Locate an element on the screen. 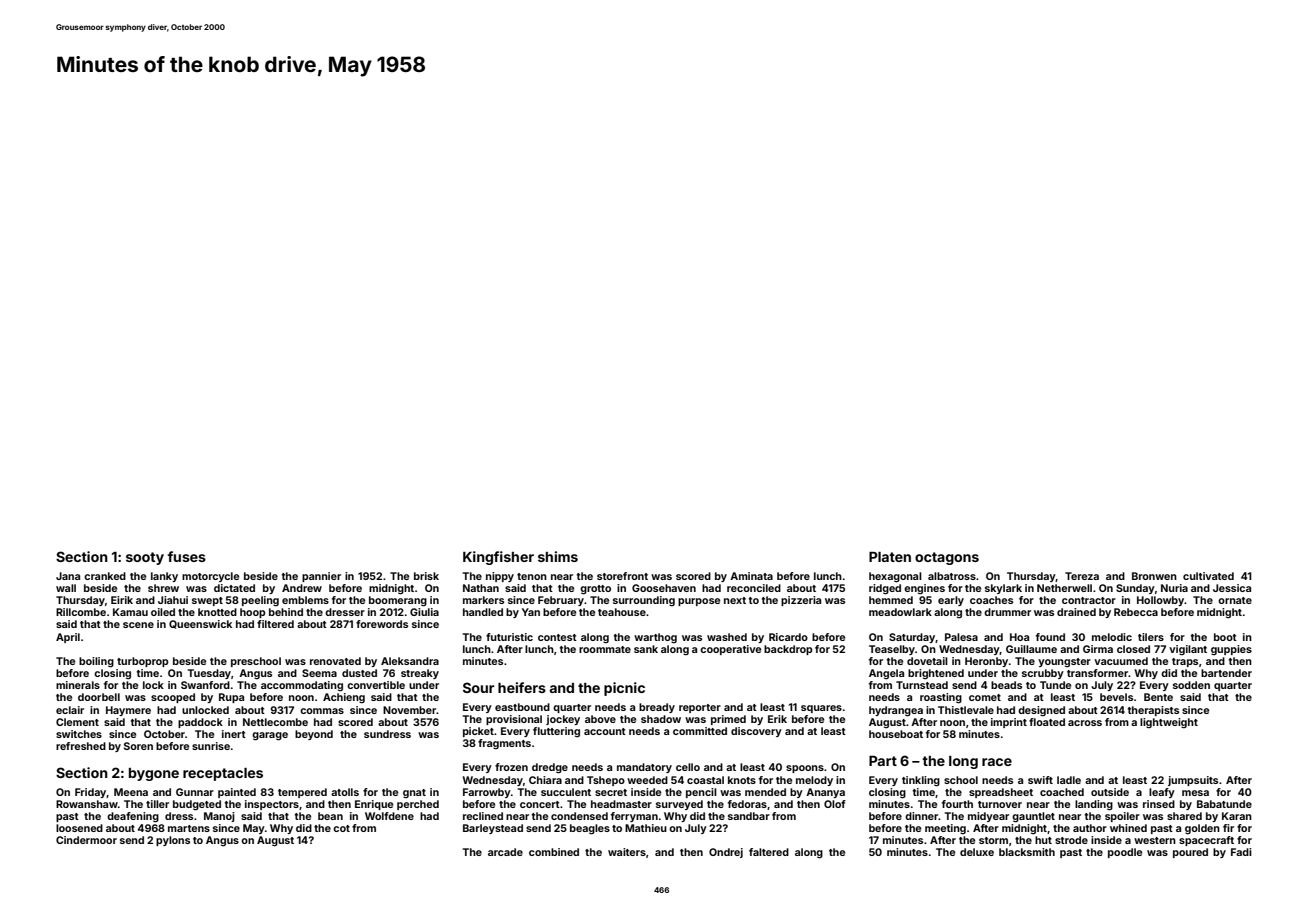 This screenshot has height=924, width=1308. Hoa is located at coordinates (1019, 637).
